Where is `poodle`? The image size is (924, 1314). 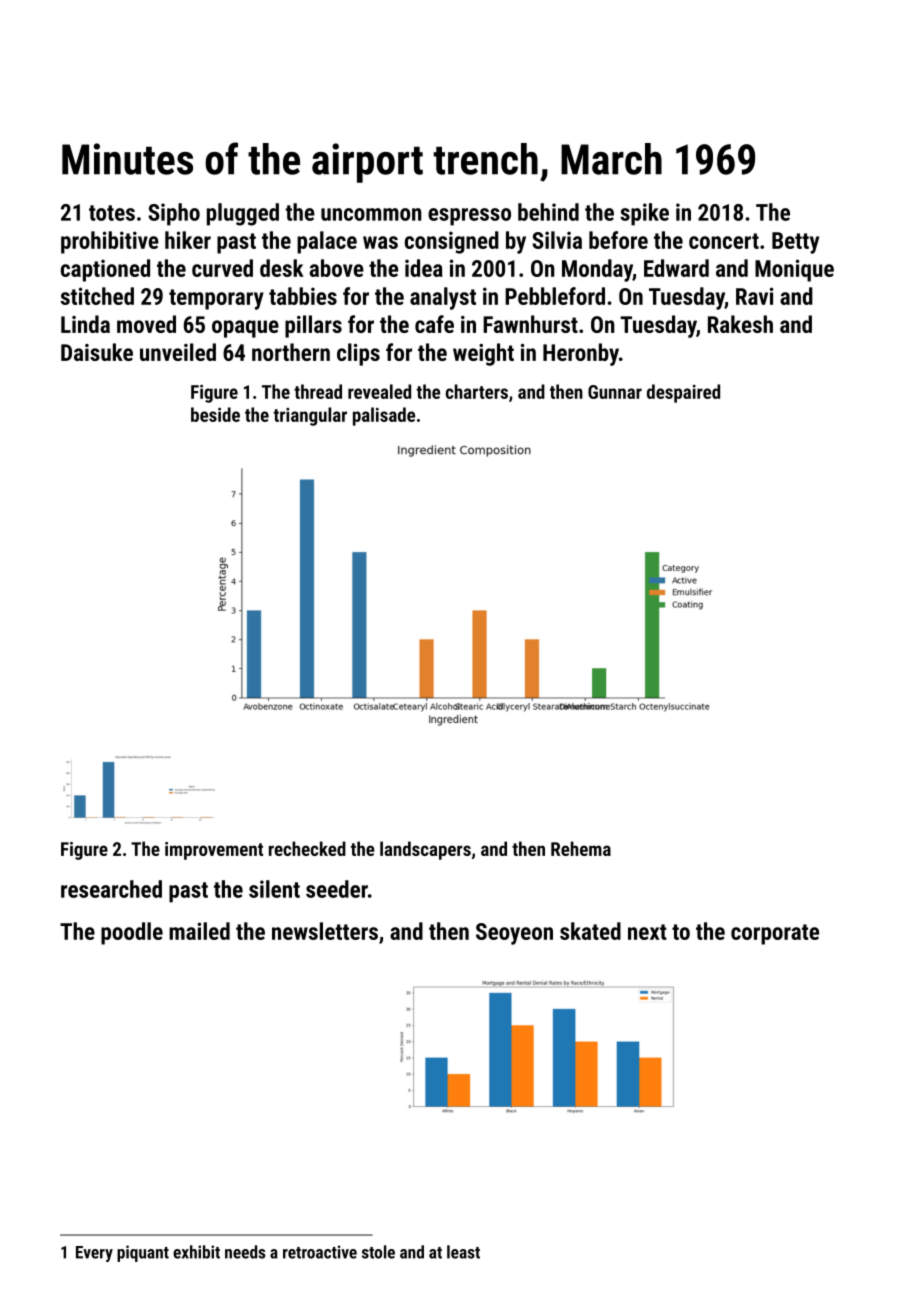
poodle is located at coordinates (132, 933).
